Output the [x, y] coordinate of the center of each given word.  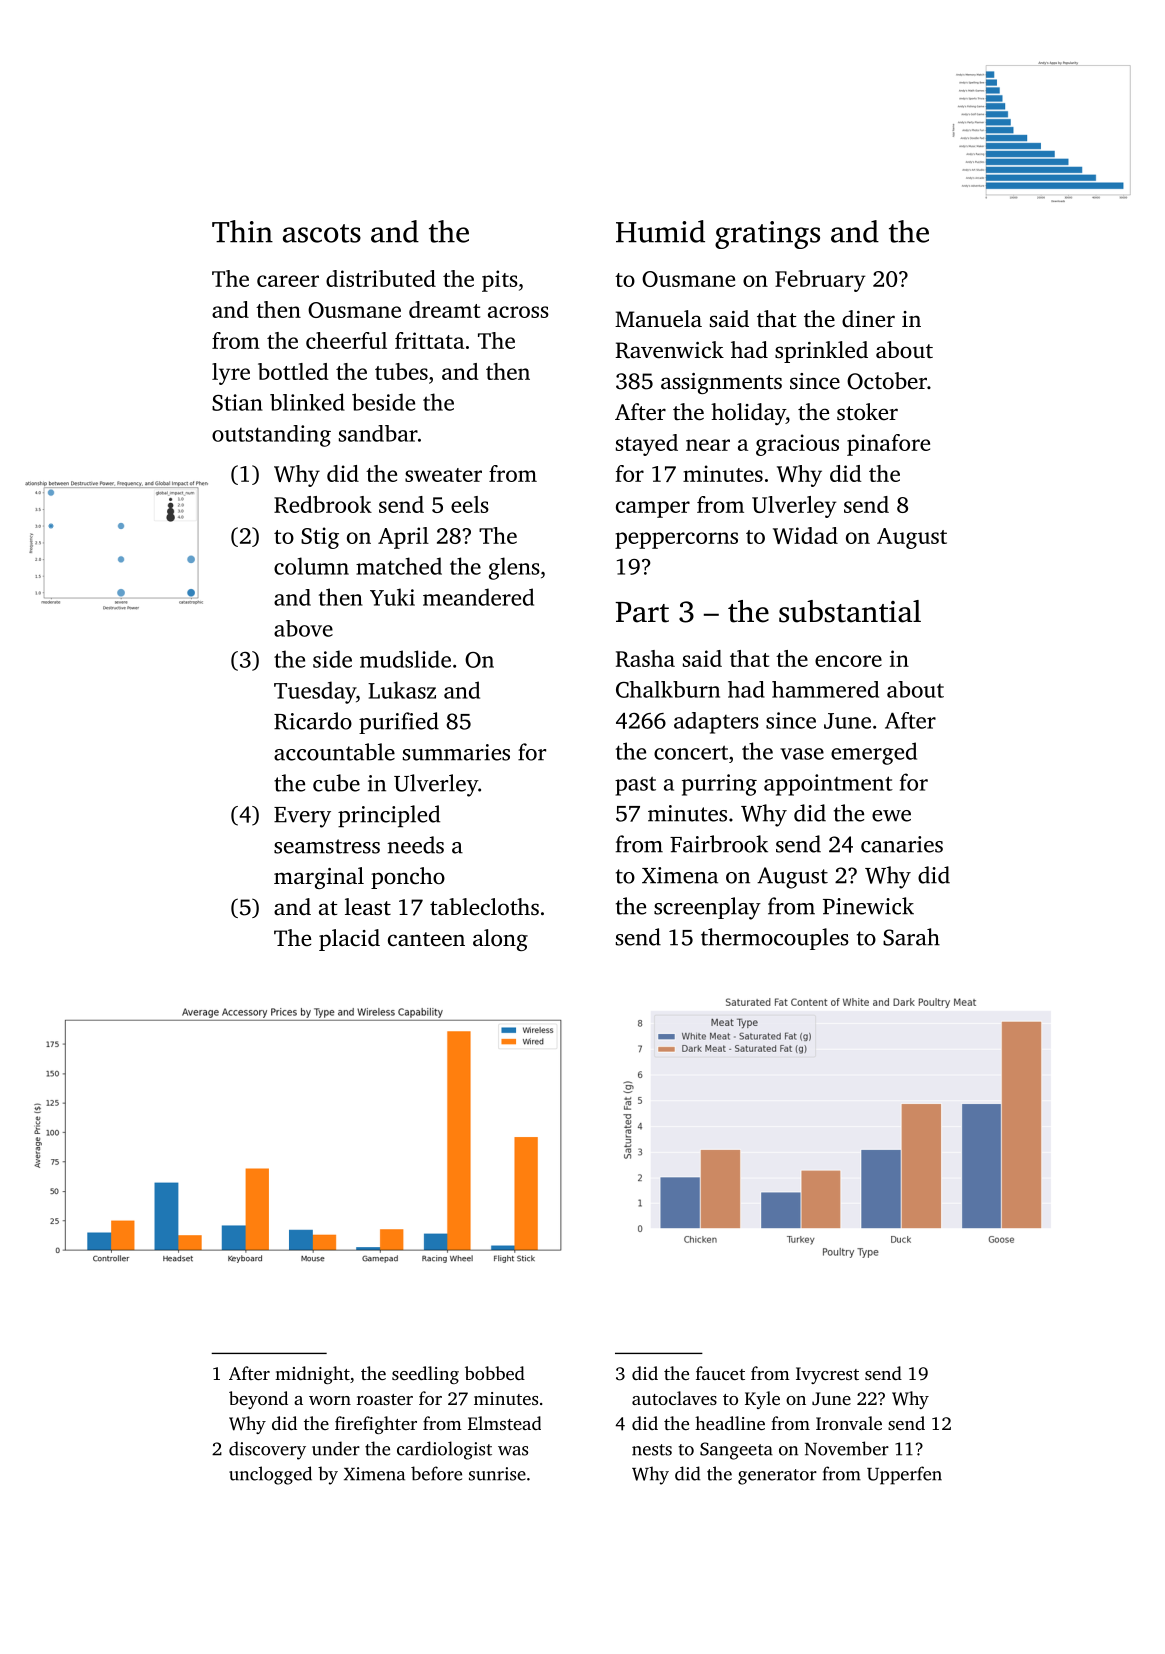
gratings [767, 235]
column [311, 566]
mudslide [405, 659]
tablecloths [484, 907]
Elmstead [504, 1423]
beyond [258, 1400]
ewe [891, 816]
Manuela [658, 319]
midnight [312, 1375]
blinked [307, 402]
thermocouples [775, 939]
